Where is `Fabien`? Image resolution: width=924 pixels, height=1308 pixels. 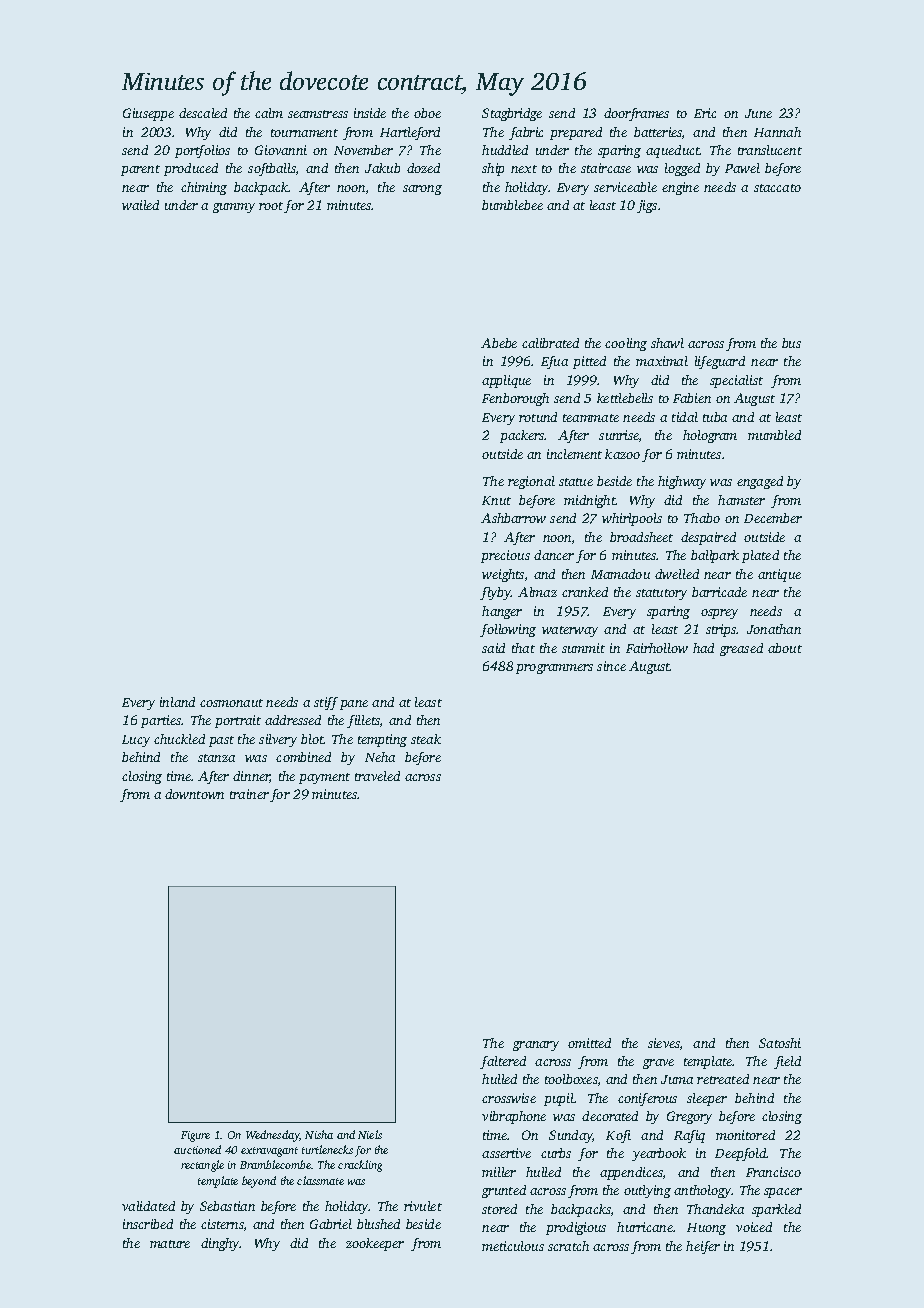 Fabien is located at coordinates (692, 398).
